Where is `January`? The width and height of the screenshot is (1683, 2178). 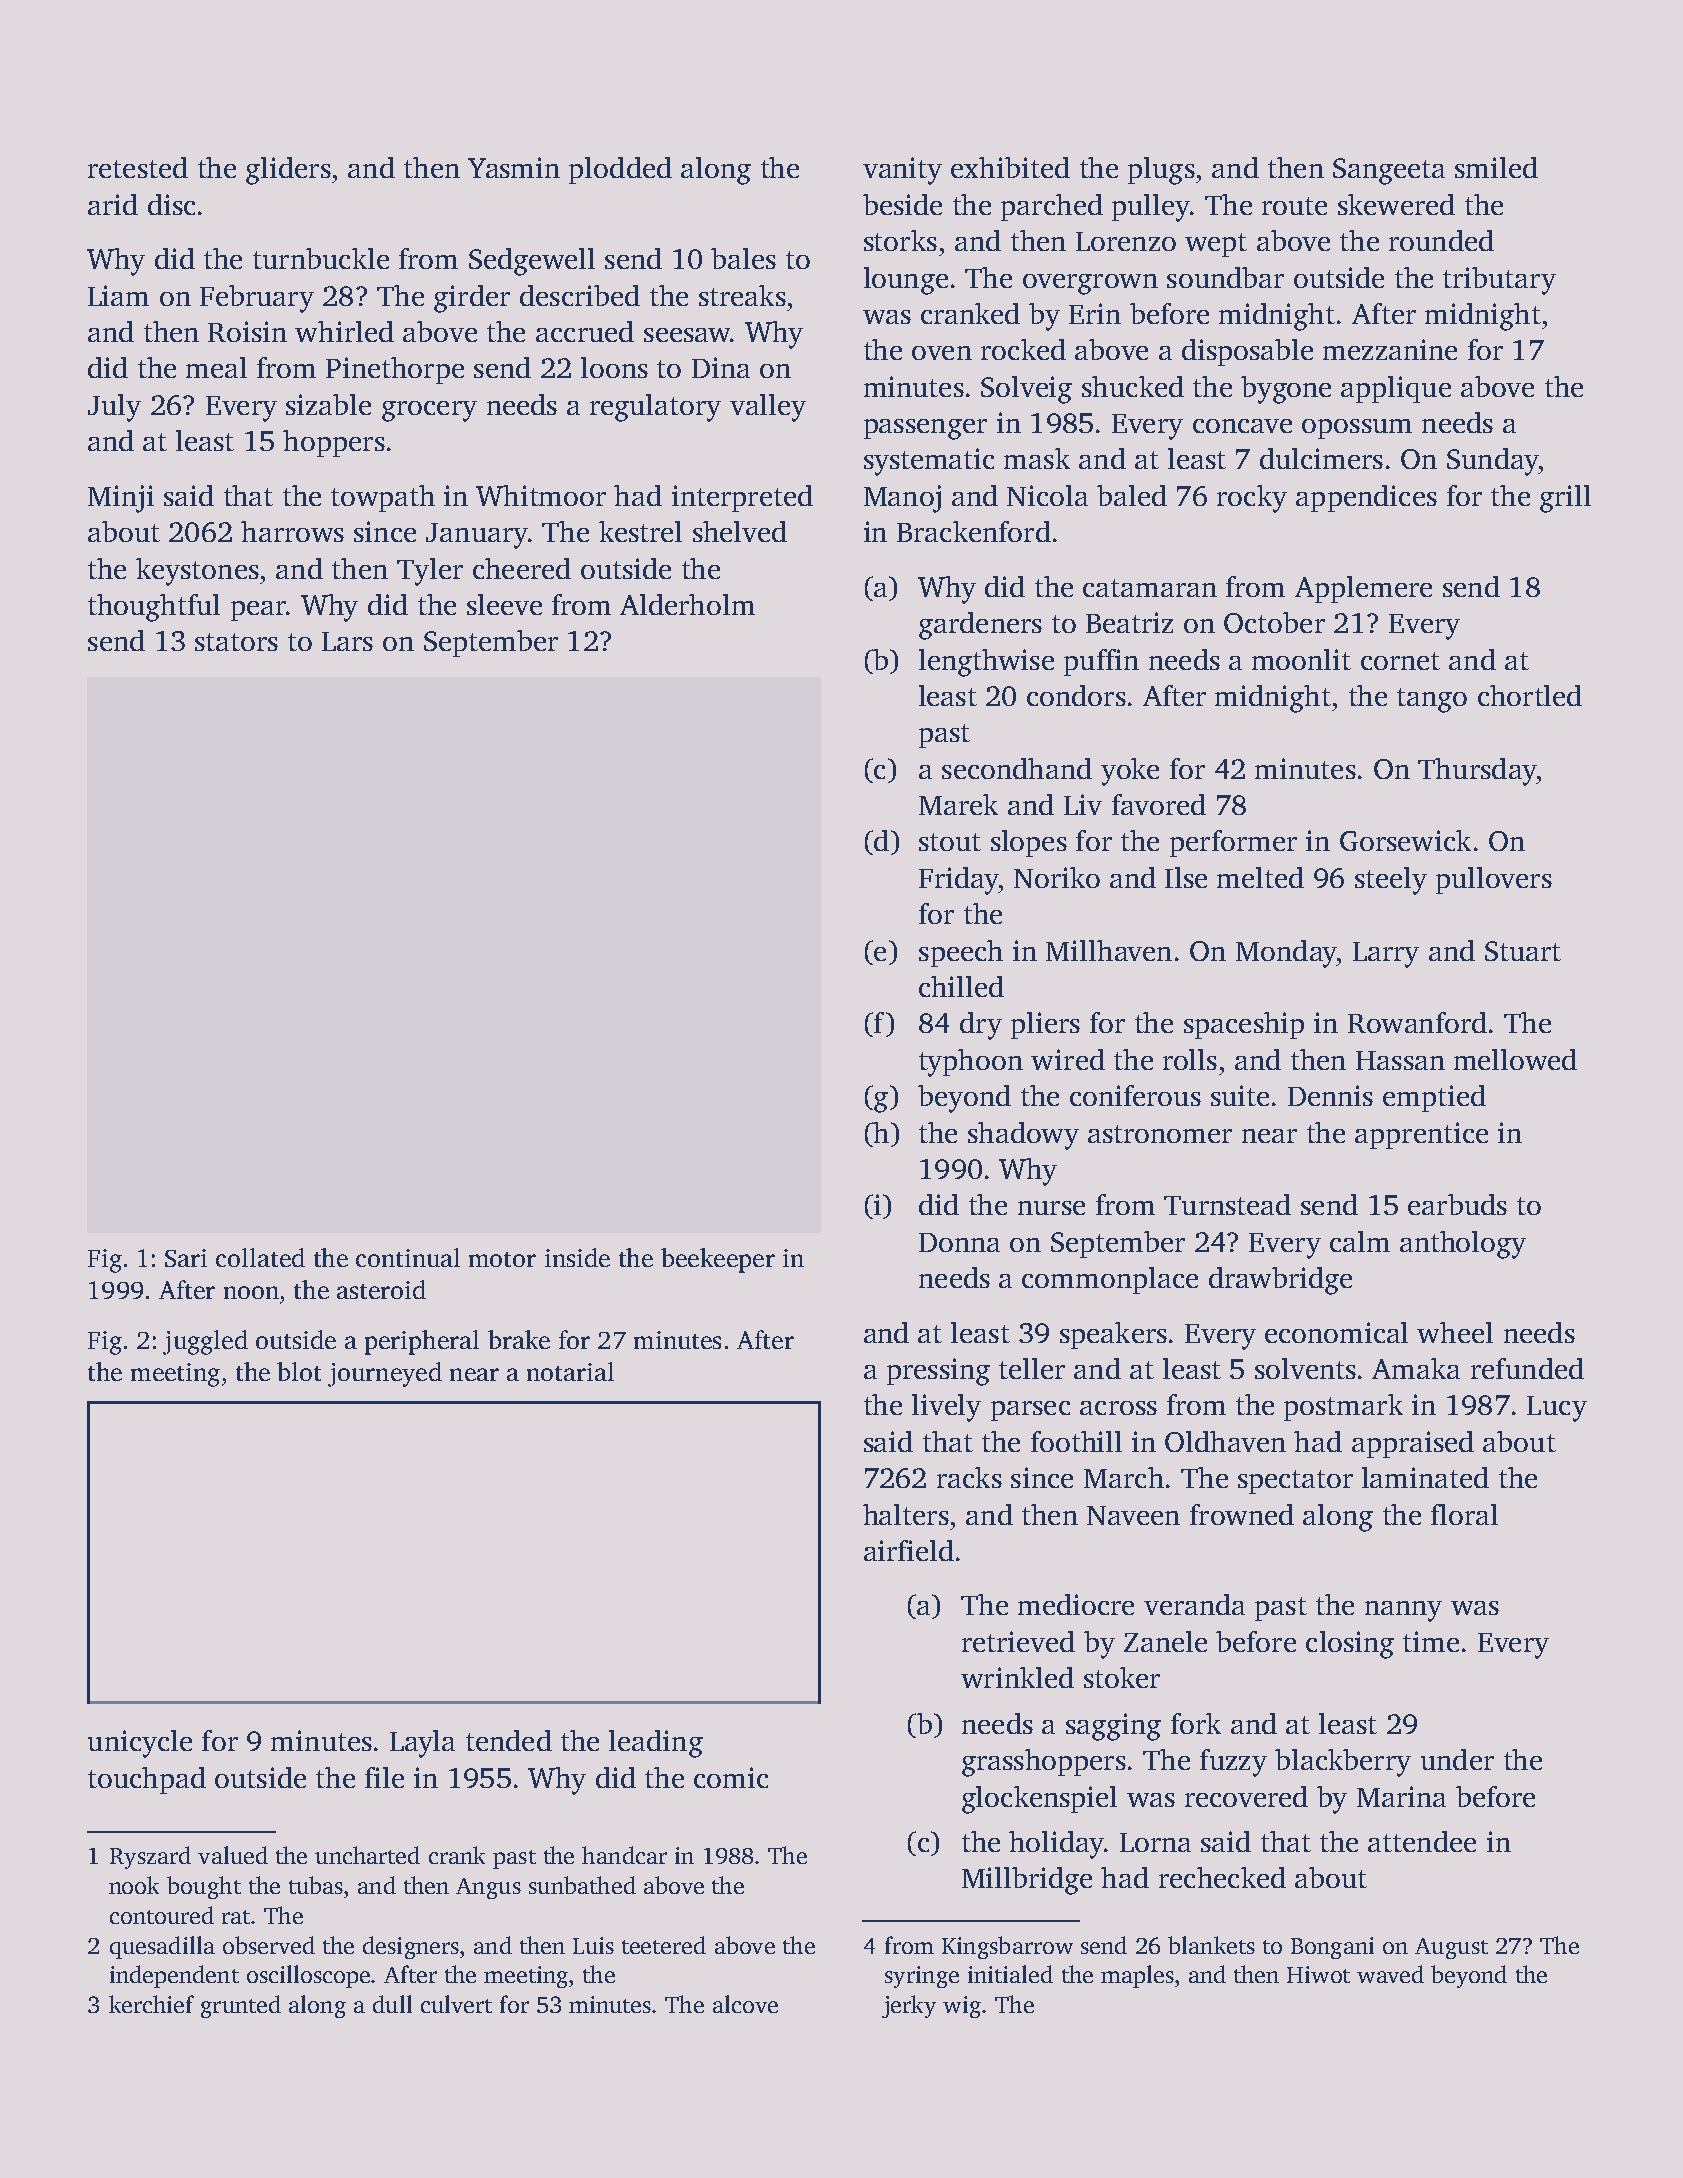 January is located at coordinates (477, 536).
